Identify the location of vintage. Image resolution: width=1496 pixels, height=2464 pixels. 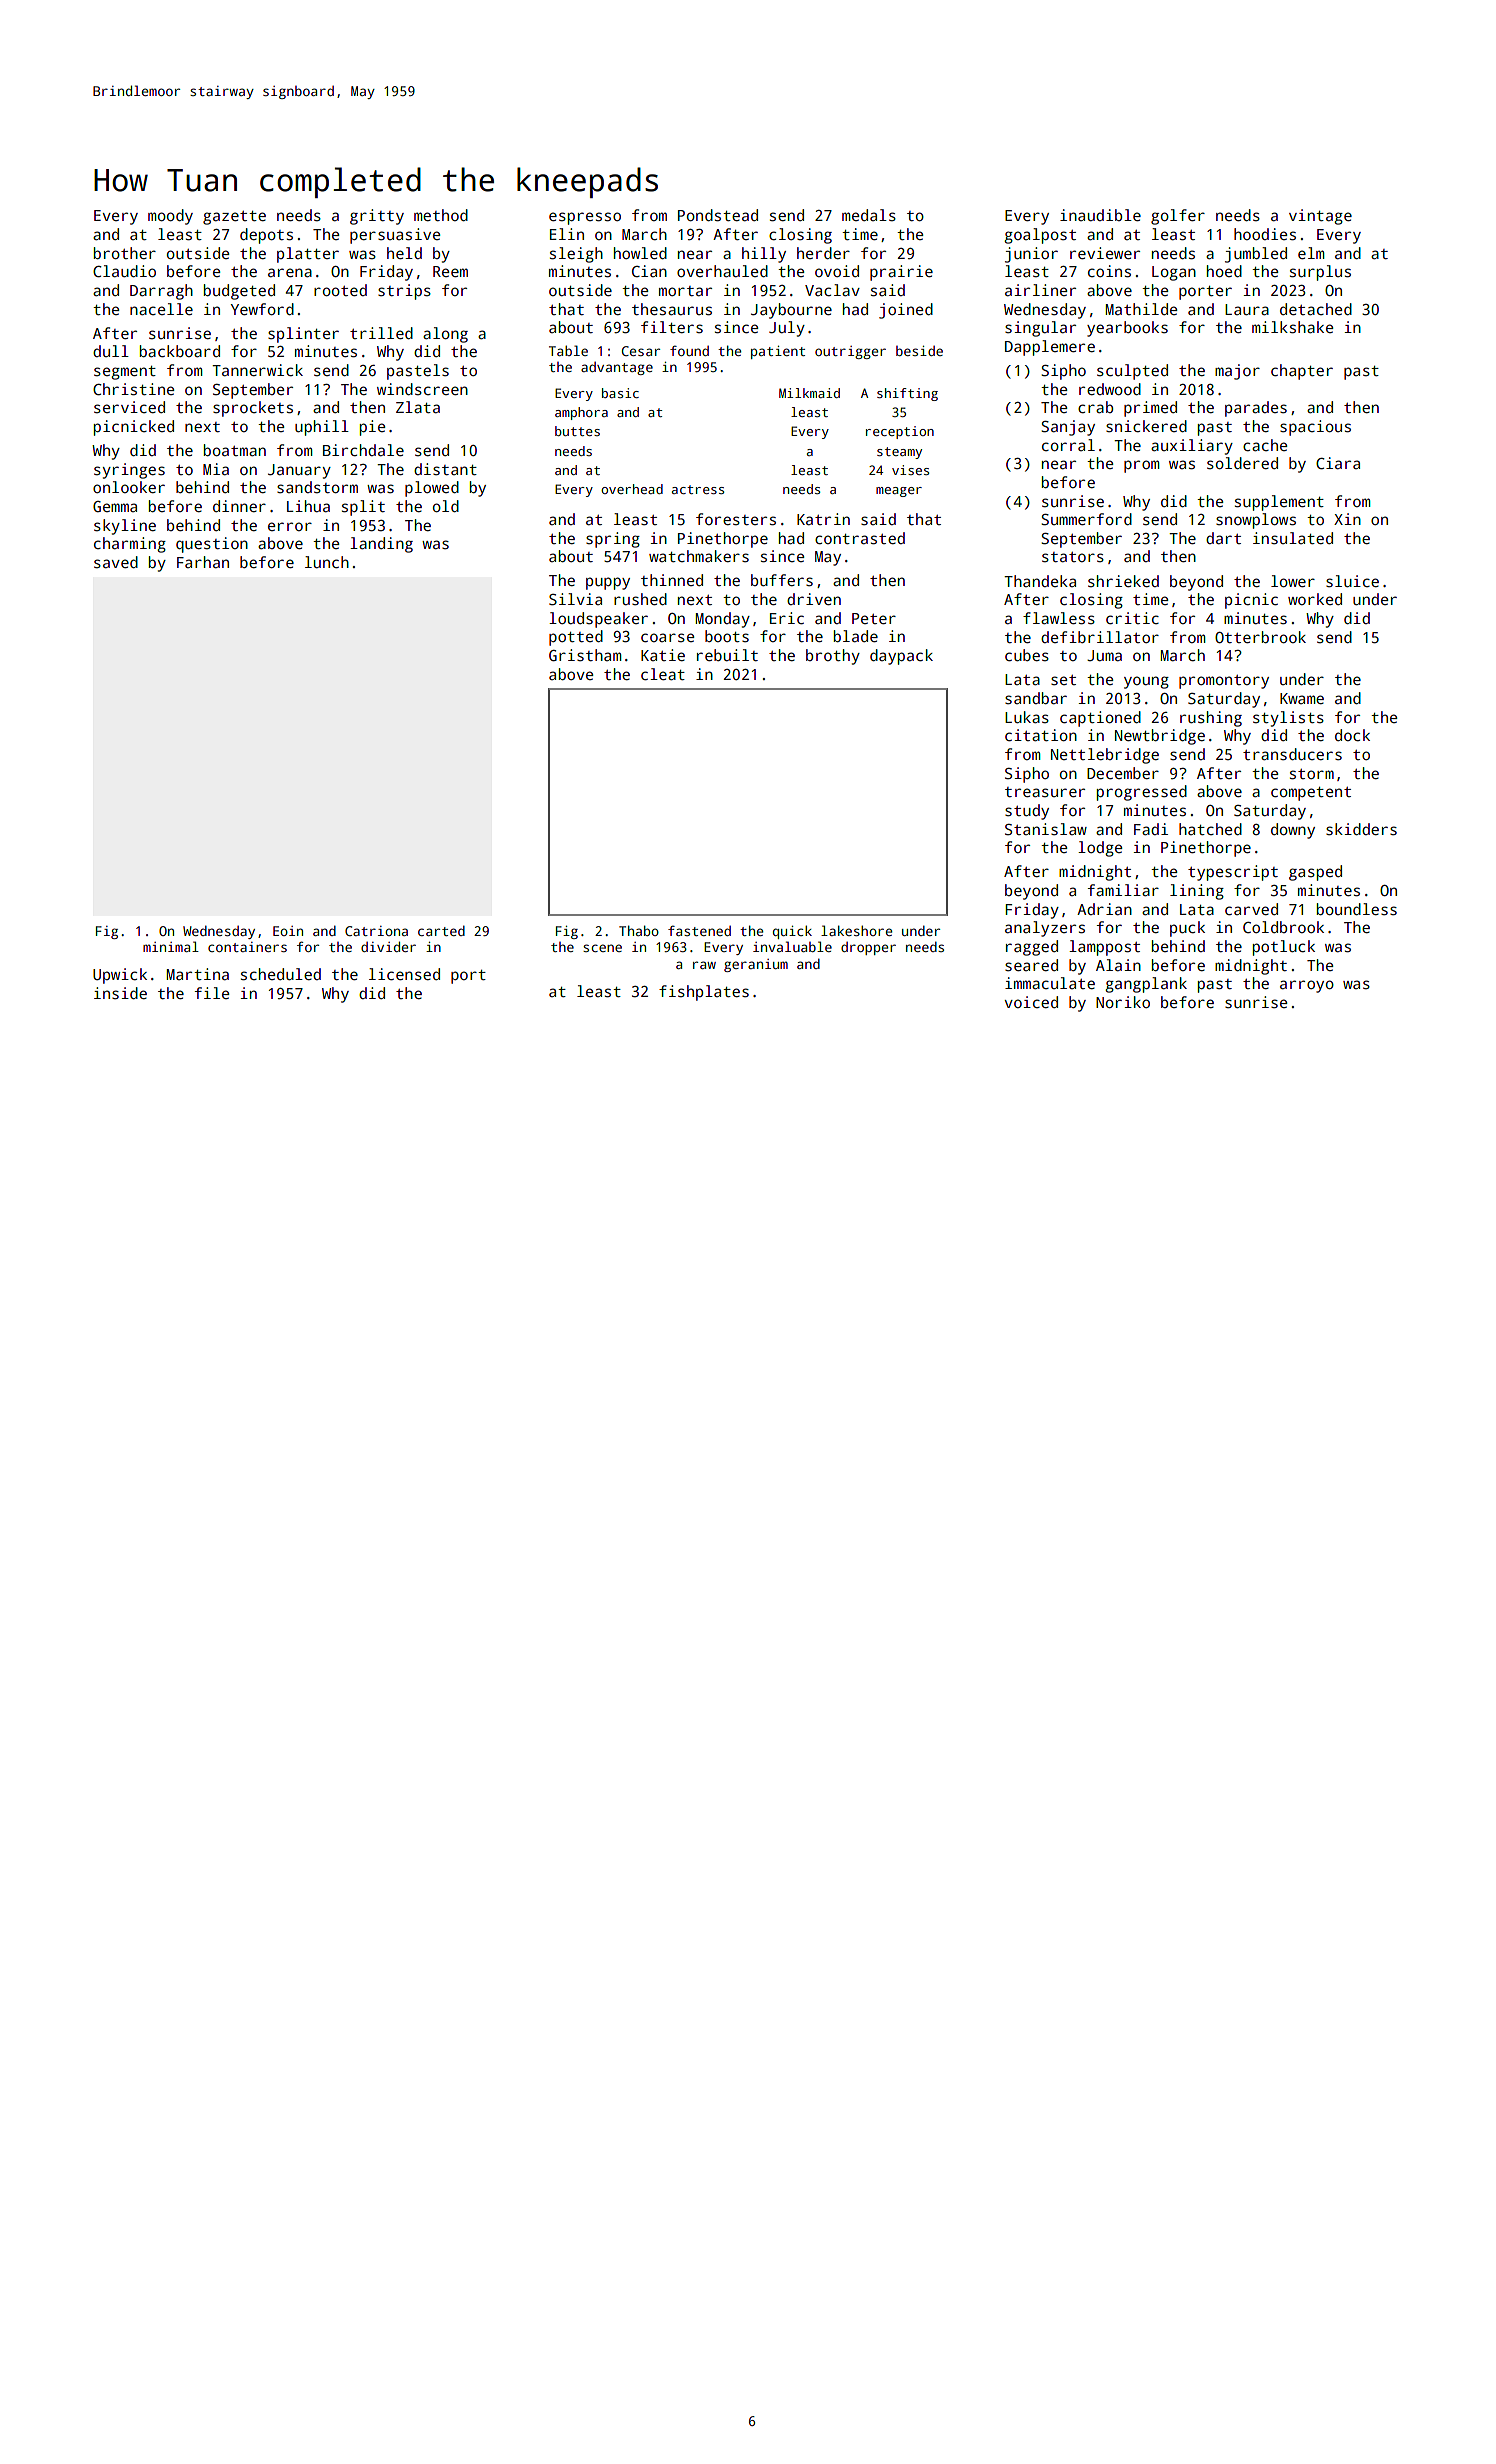
(1320, 217).
